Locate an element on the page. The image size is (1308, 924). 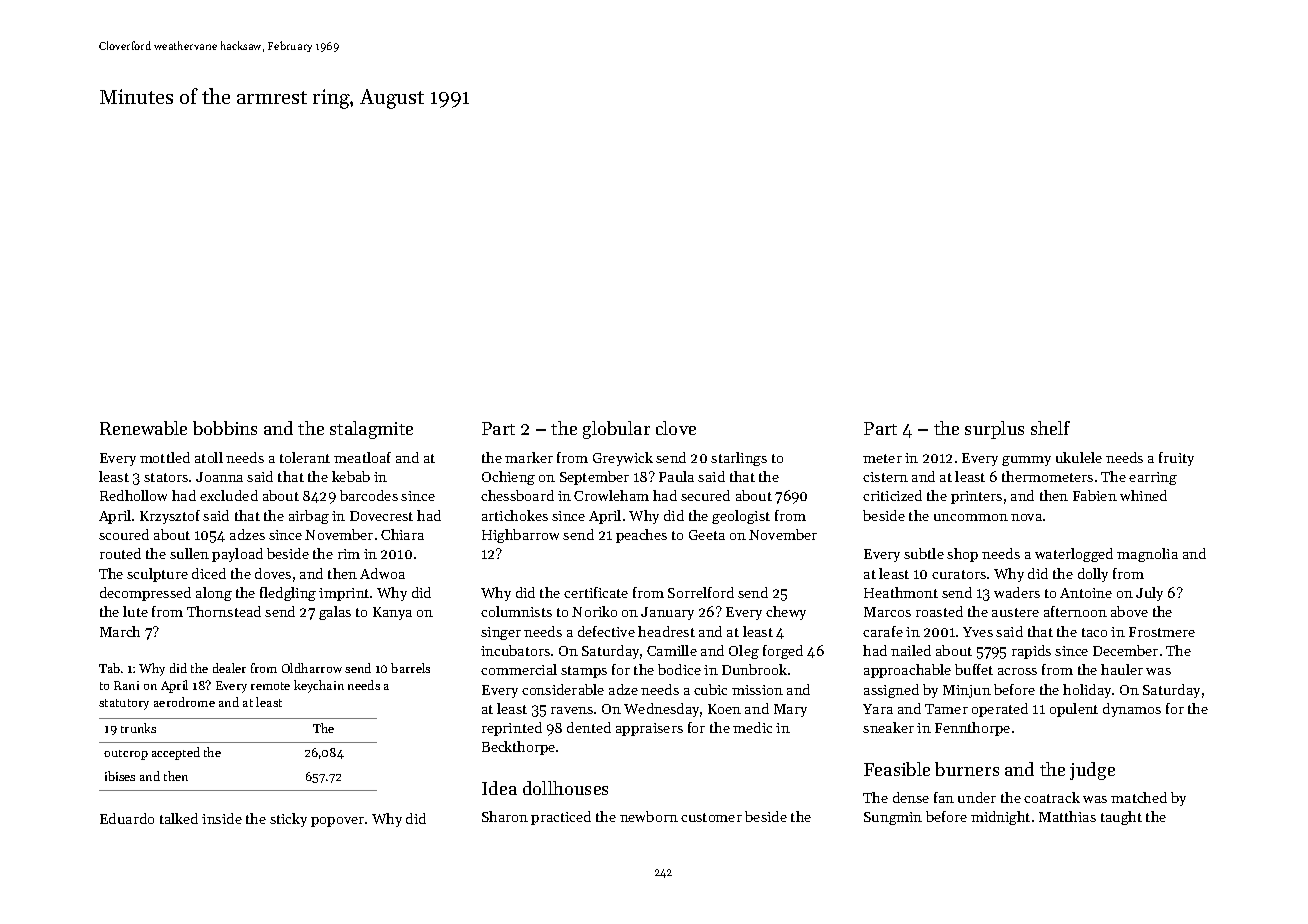
nova is located at coordinates (1026, 517).
